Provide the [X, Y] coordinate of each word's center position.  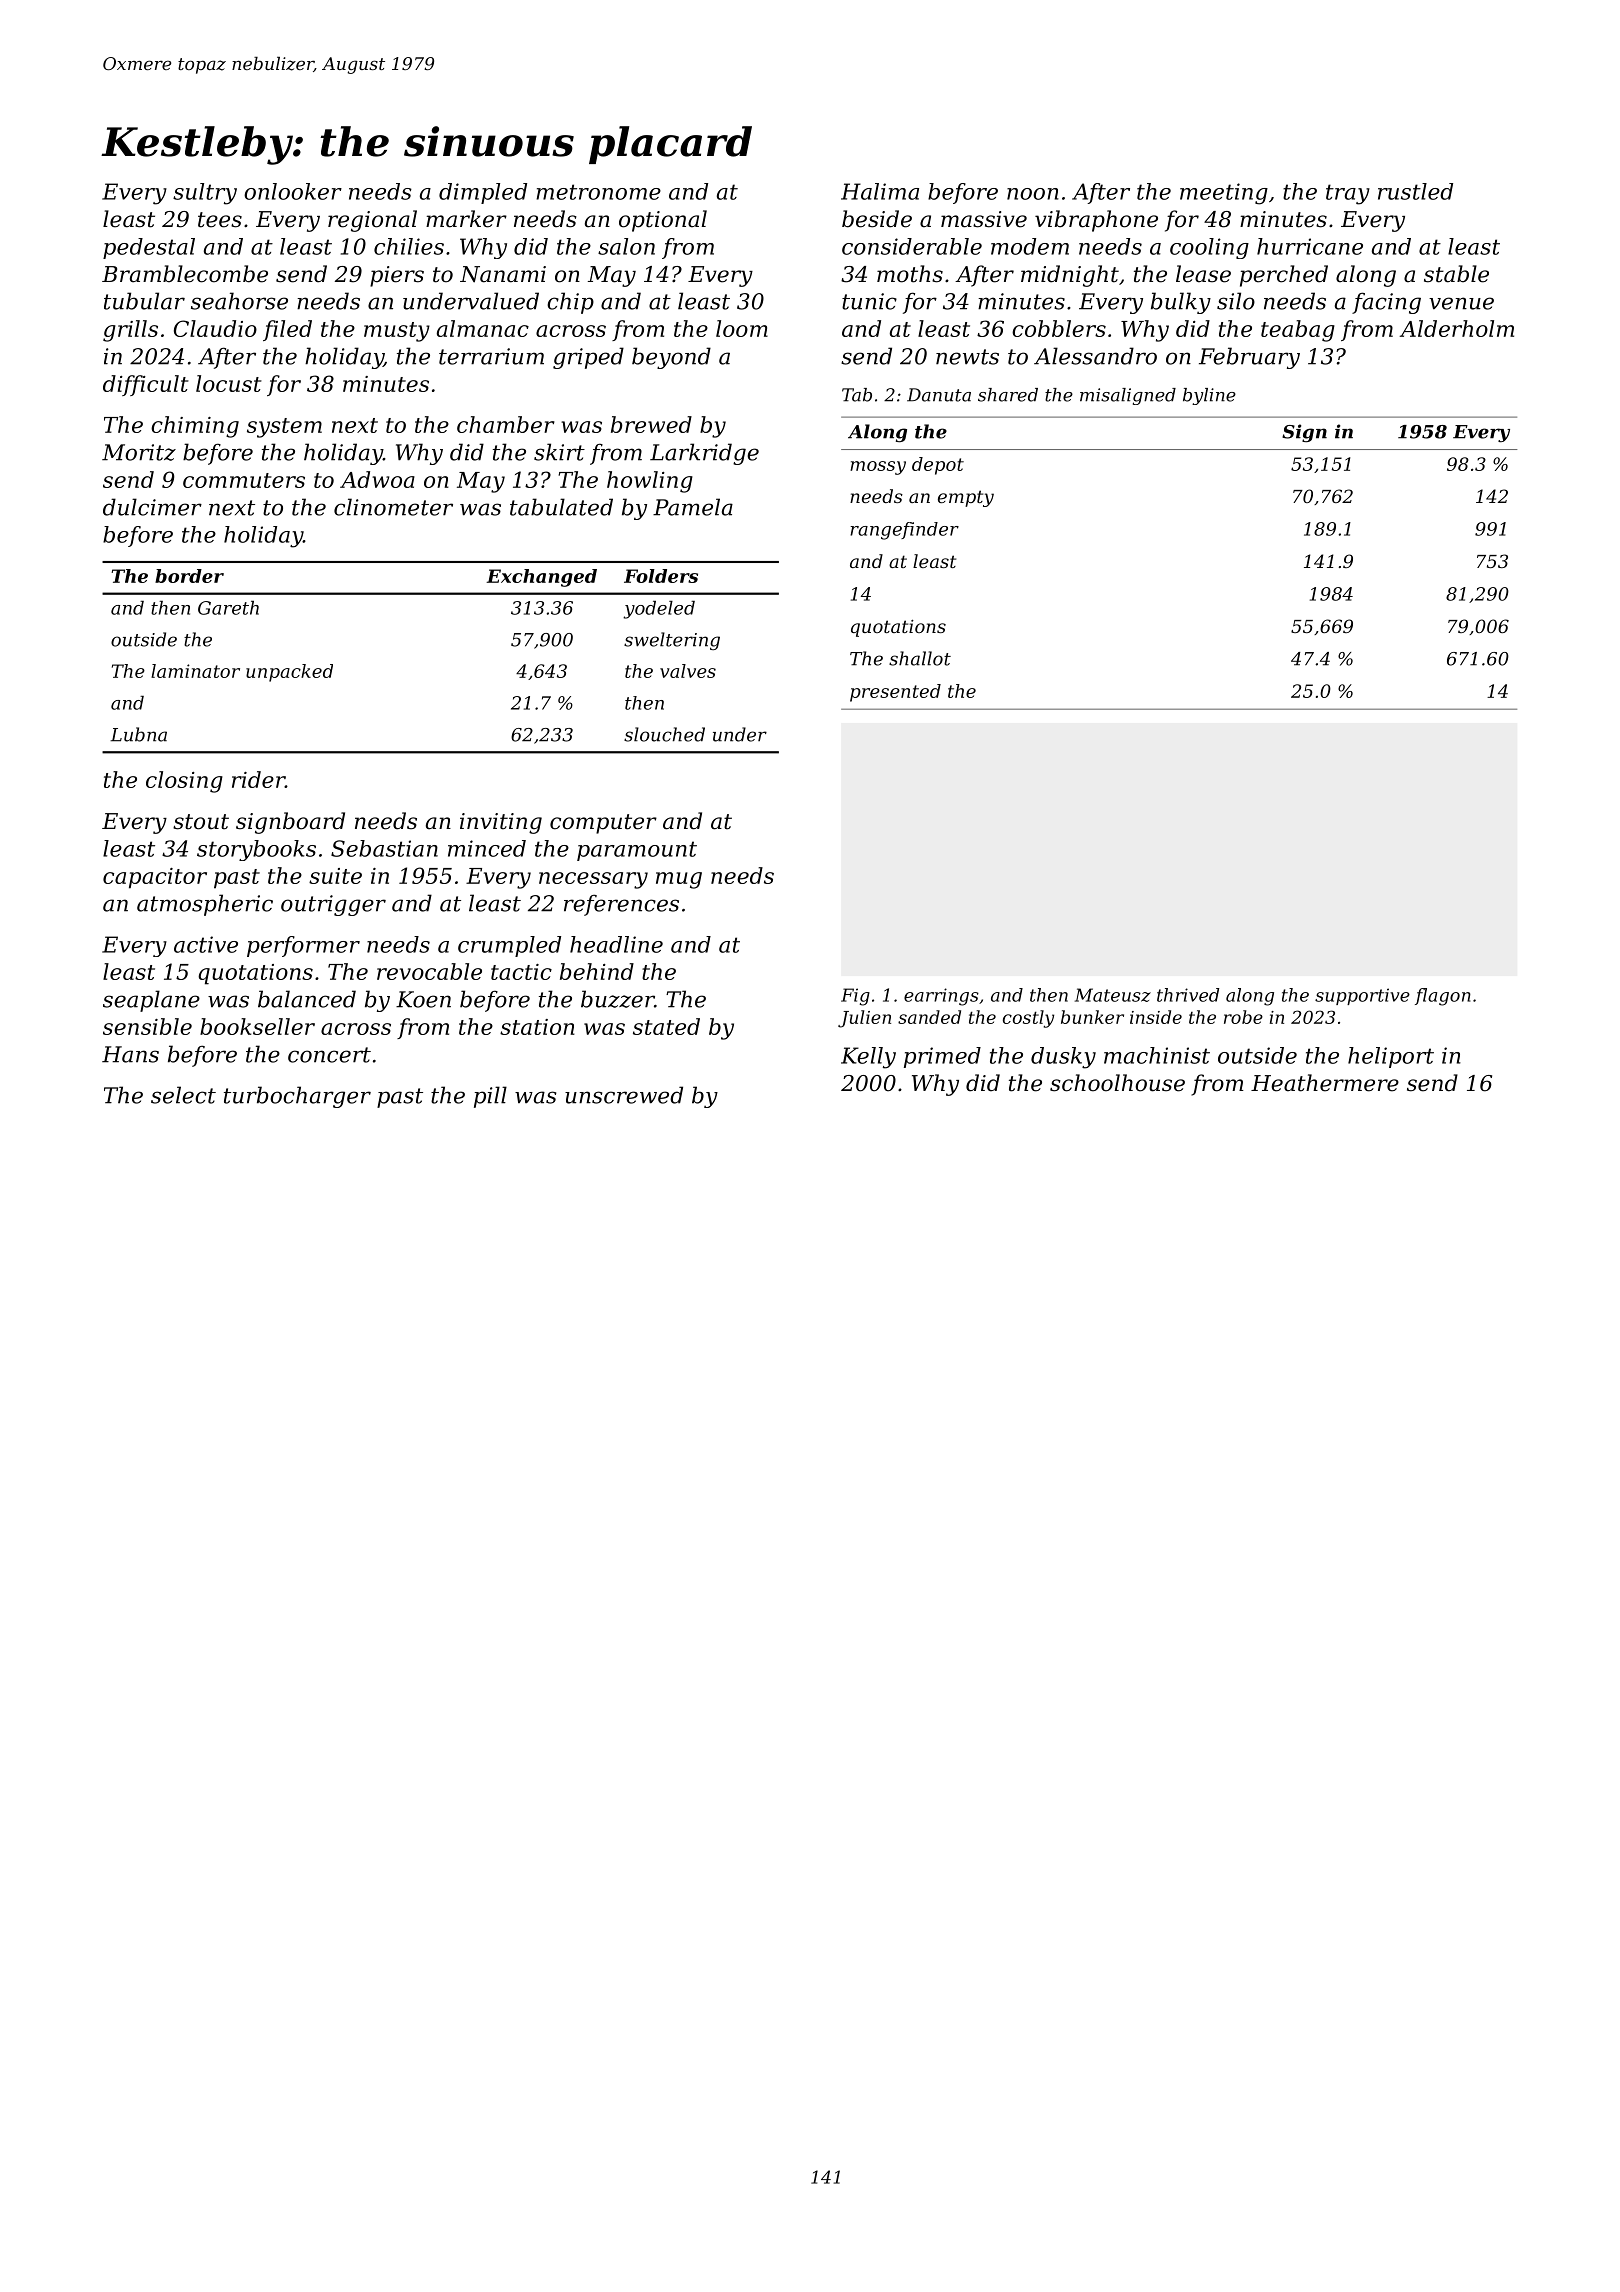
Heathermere [1325, 1083]
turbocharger [297, 1097]
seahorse [239, 301]
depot [938, 466]
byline [1209, 396]
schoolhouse [1117, 1083]
